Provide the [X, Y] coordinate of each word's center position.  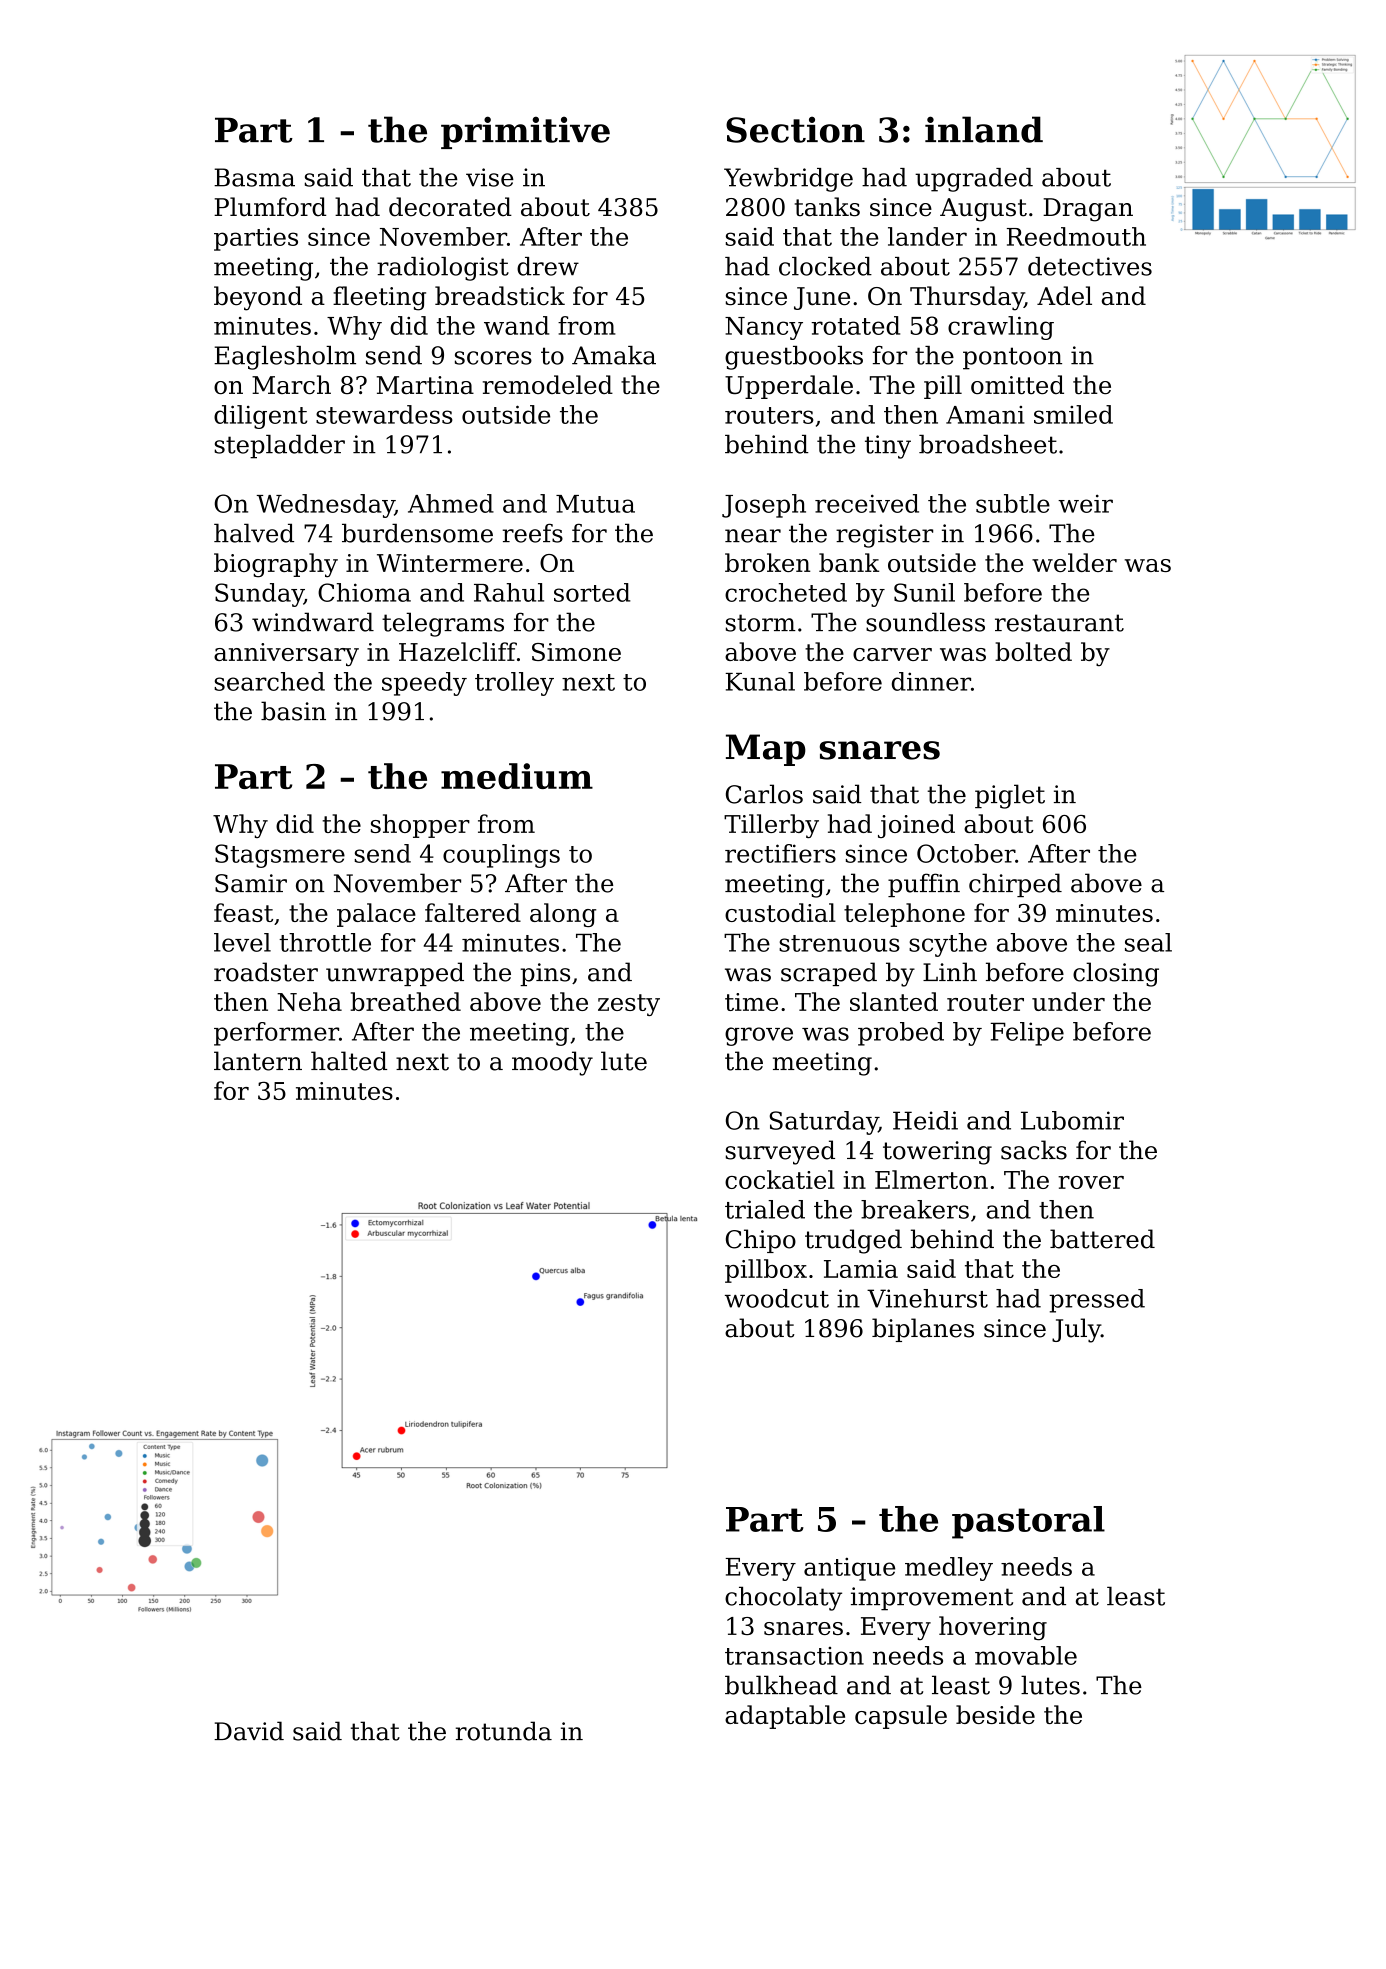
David [249, 1731]
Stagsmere [280, 856]
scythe [948, 945]
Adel [1064, 296]
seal [1148, 942]
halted [349, 1061]
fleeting [379, 298]
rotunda [504, 1731]
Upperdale [789, 387]
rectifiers [780, 853]
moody [552, 1063]
